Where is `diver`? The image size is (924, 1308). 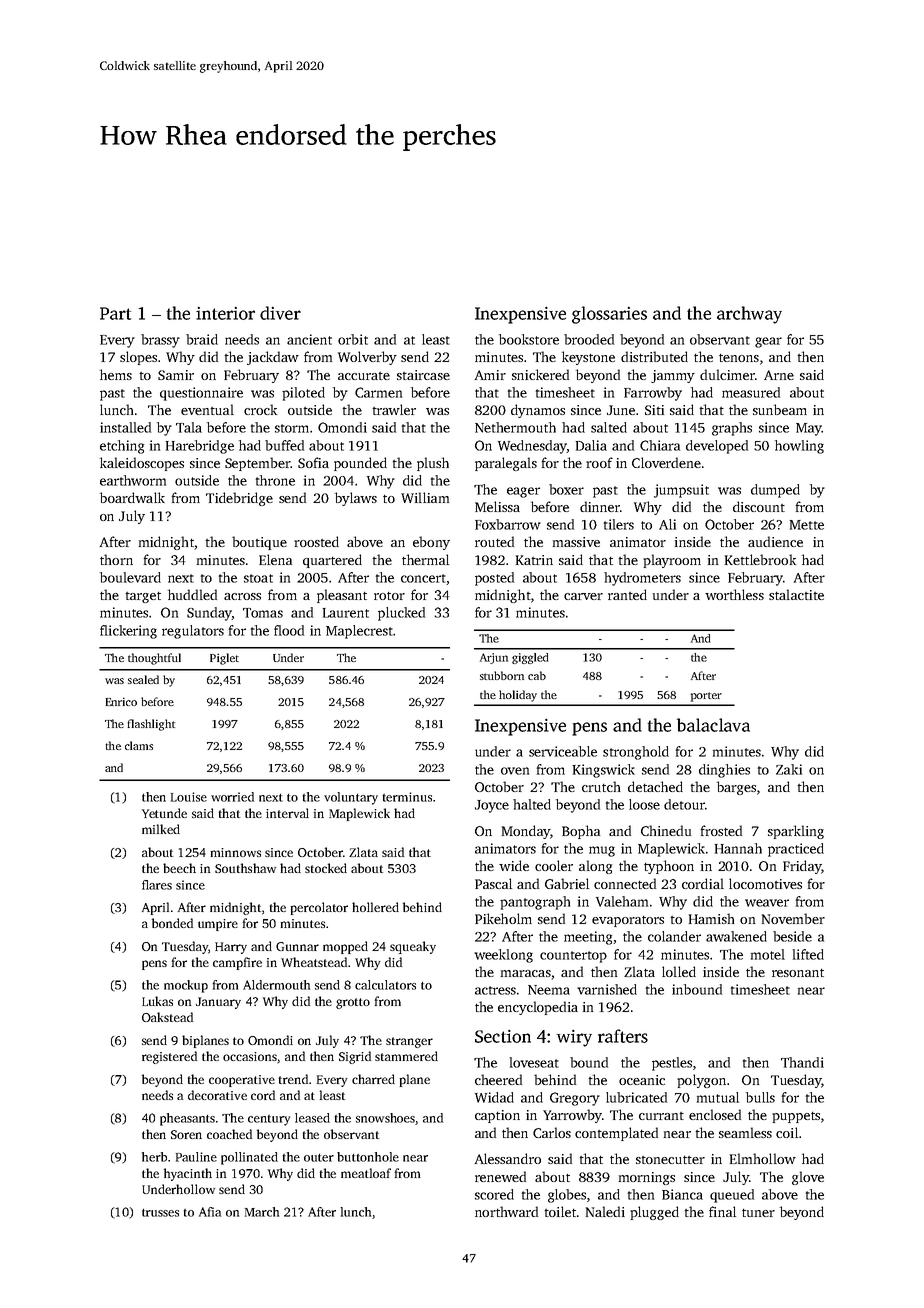 diver is located at coordinates (280, 313).
